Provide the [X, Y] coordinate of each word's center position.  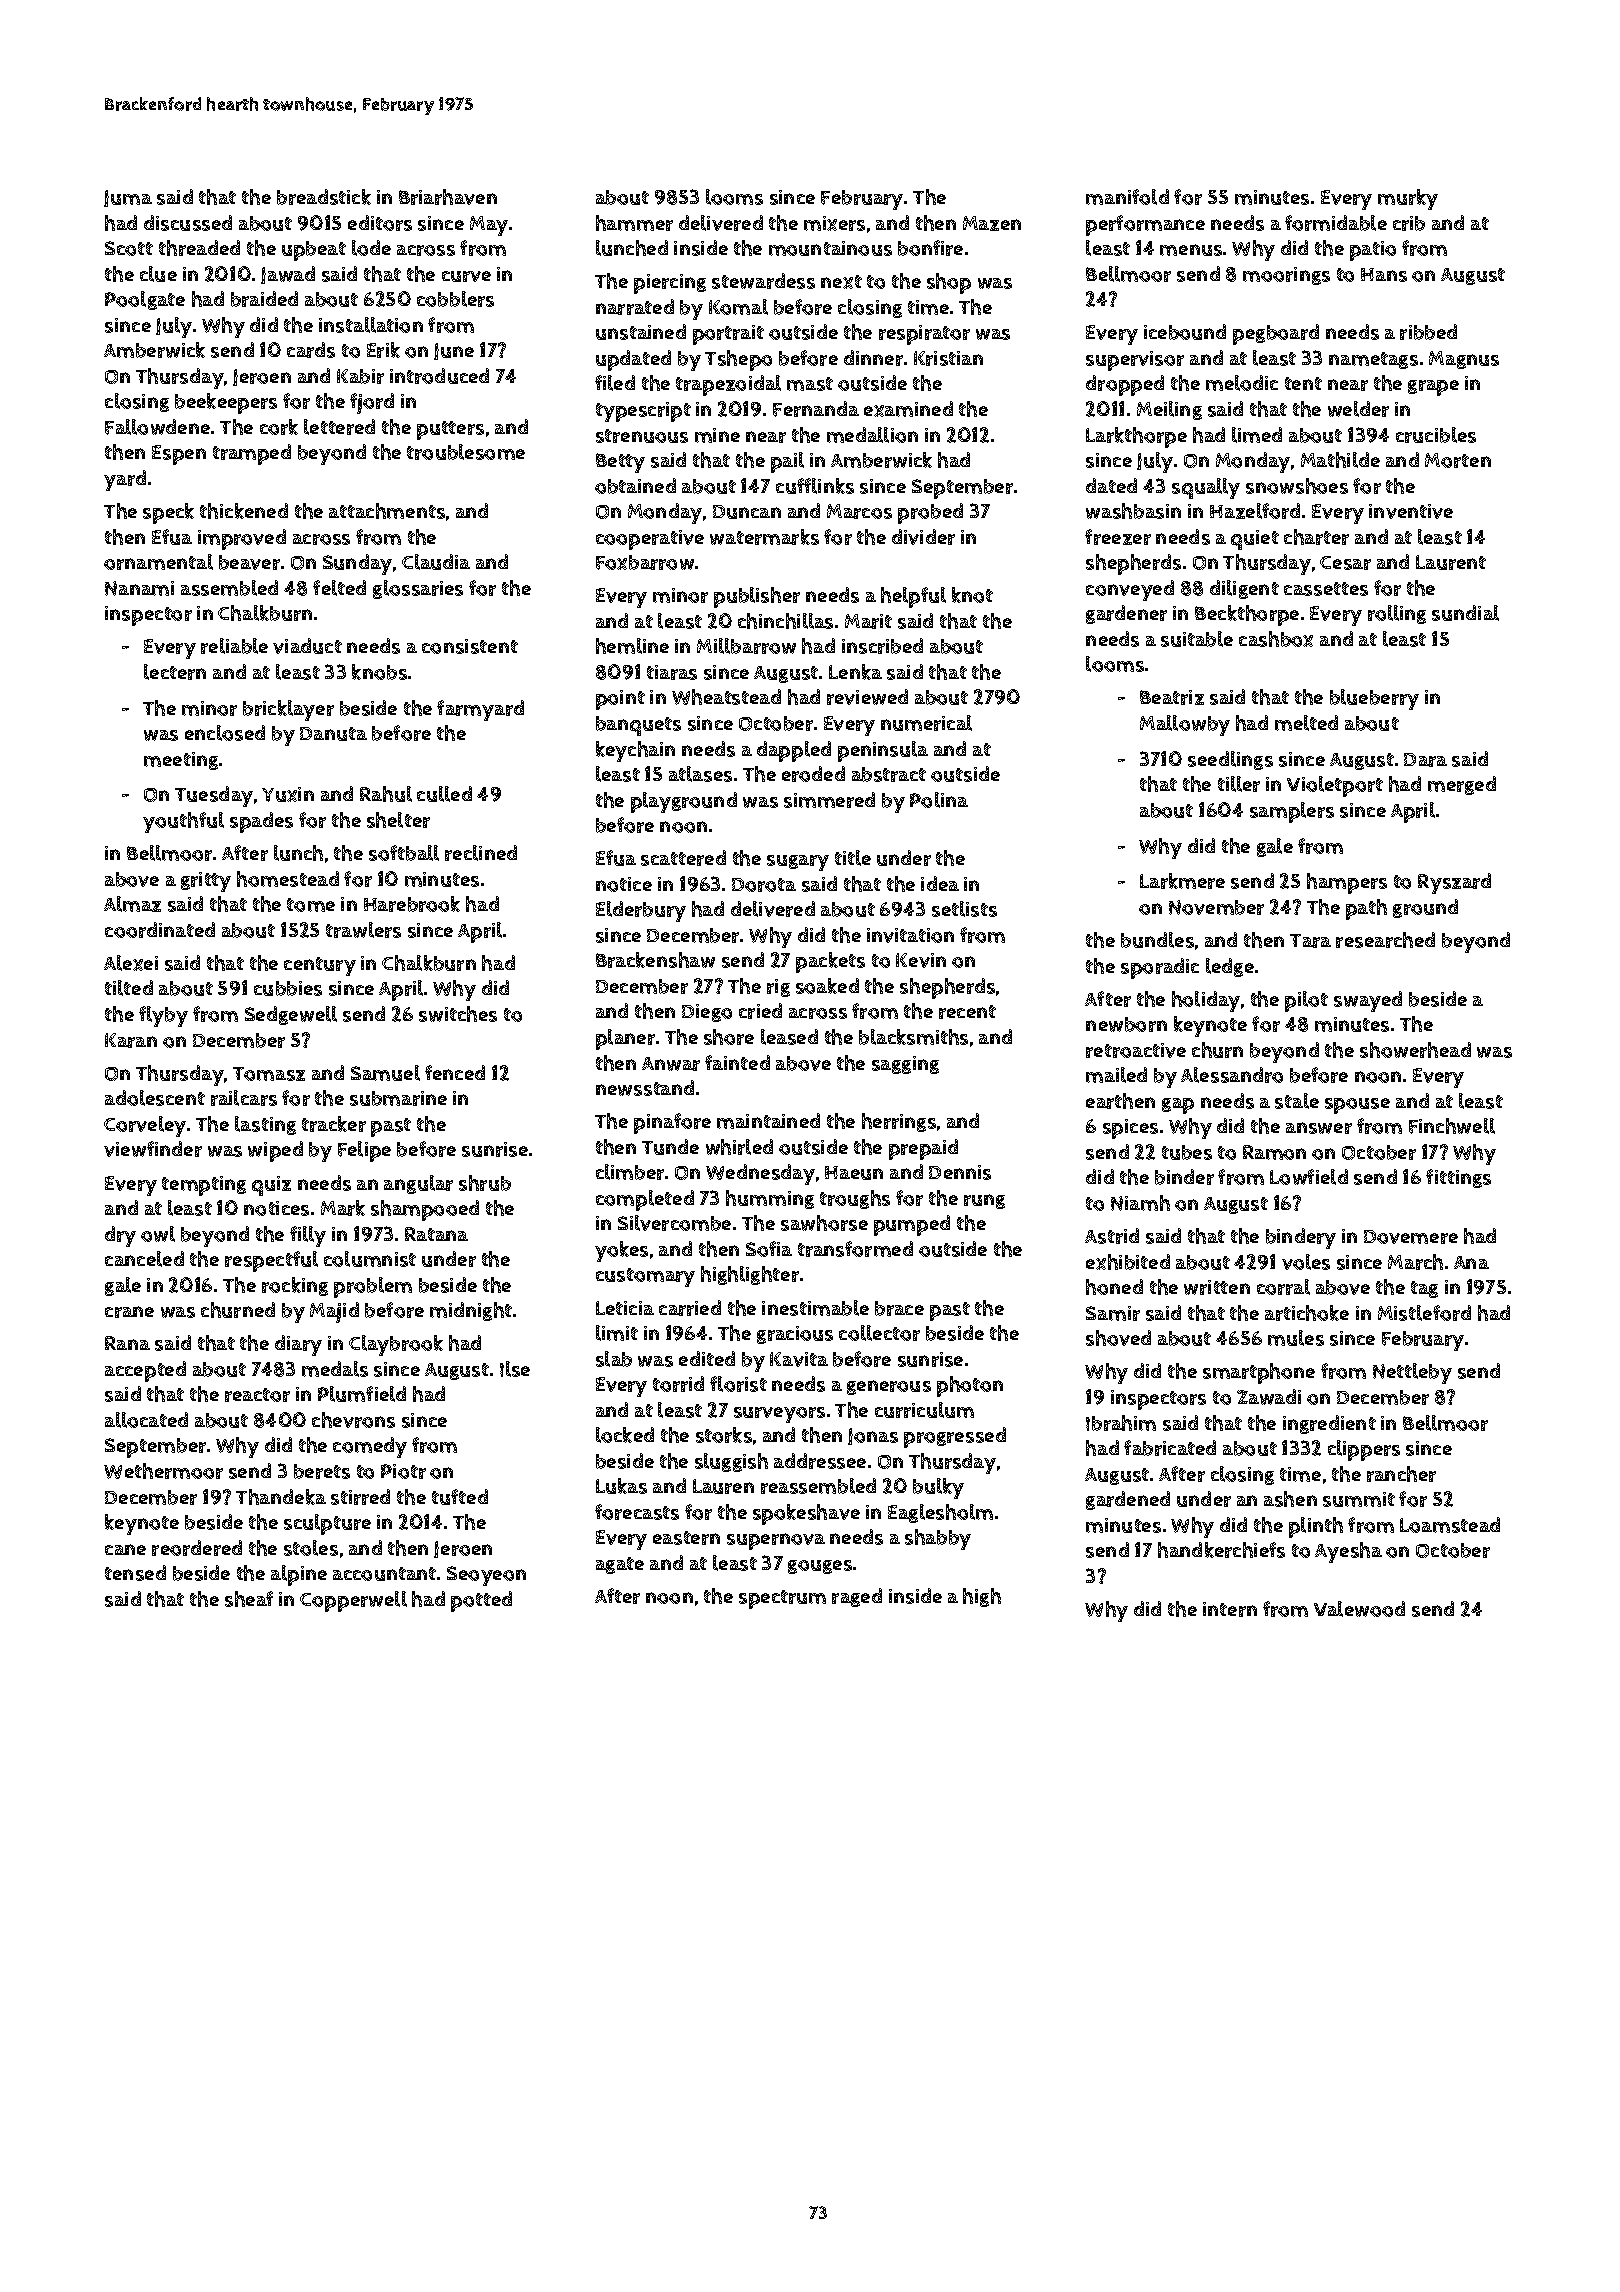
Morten [1458, 460]
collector [879, 1333]
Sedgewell [291, 1015]
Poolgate [145, 300]
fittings [1458, 1178]
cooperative [650, 540]
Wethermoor [163, 1471]
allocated [146, 1420]
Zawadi [1269, 1397]
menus [1191, 250]
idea [940, 883]
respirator [924, 335]
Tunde [670, 1147]
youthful [183, 822]
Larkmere [1182, 881]
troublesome [466, 452]
